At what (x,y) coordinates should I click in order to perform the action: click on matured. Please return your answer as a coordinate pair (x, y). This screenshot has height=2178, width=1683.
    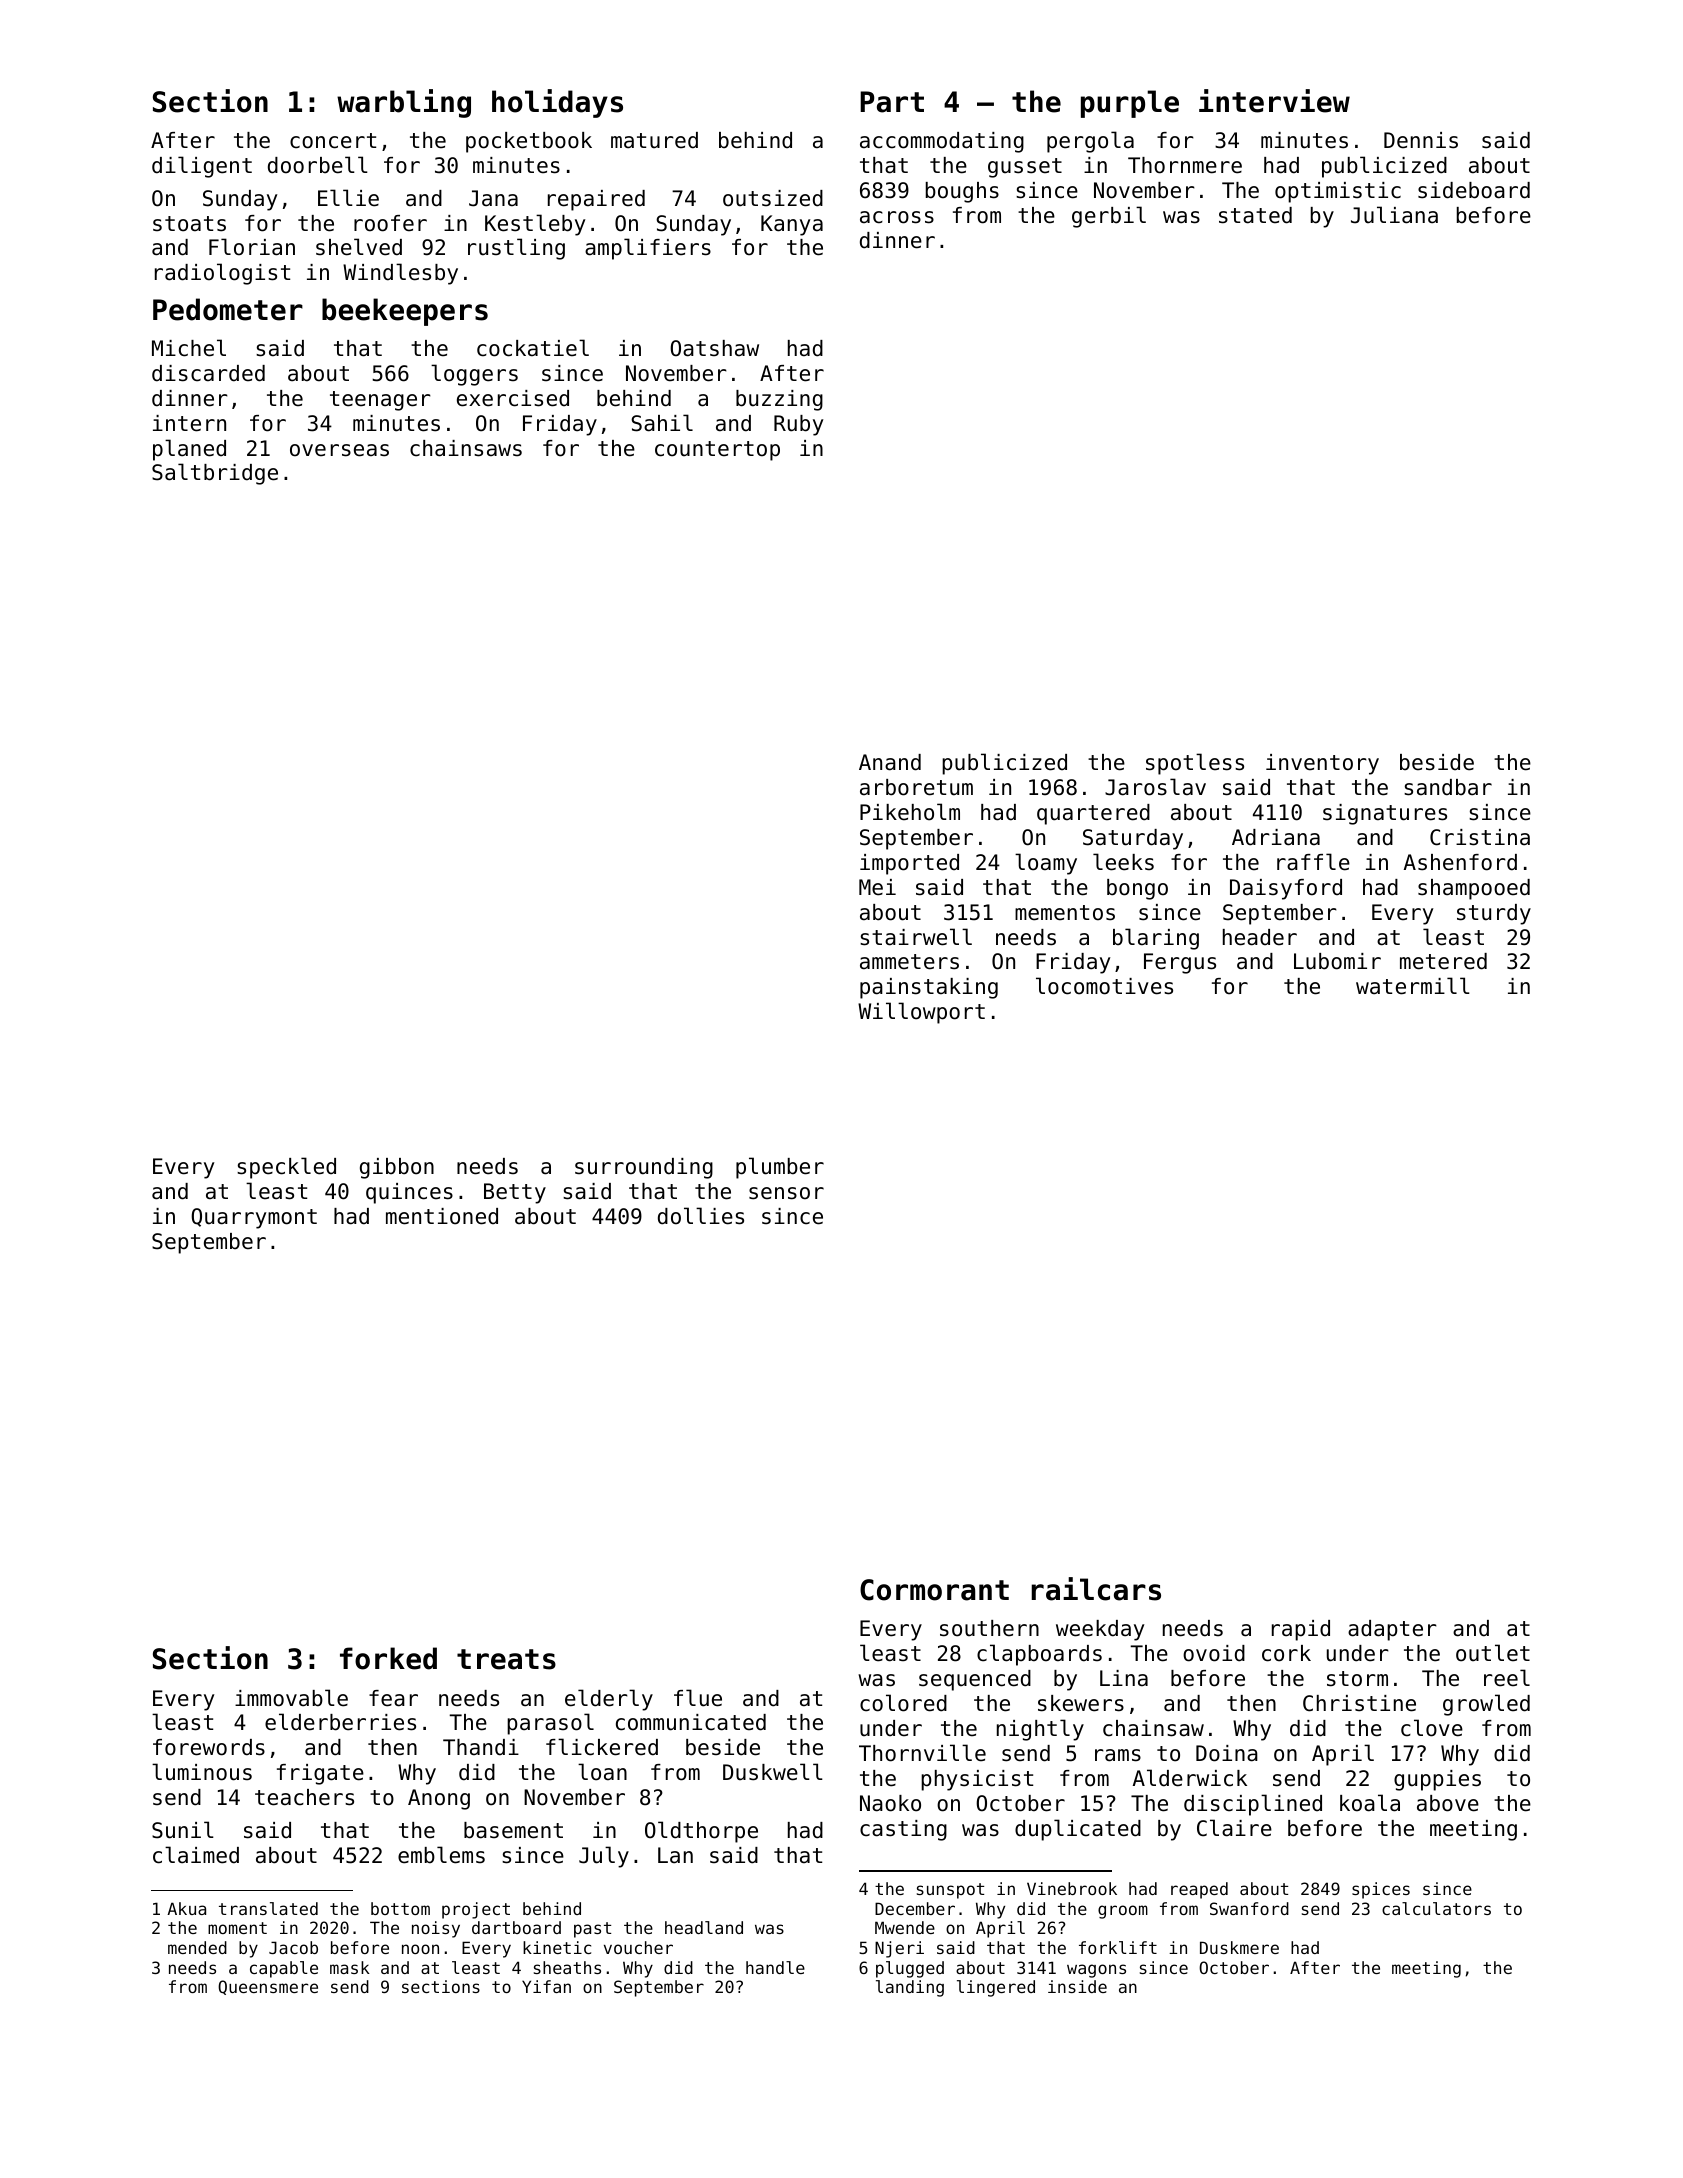
    Looking at the image, I should click on (654, 140).
